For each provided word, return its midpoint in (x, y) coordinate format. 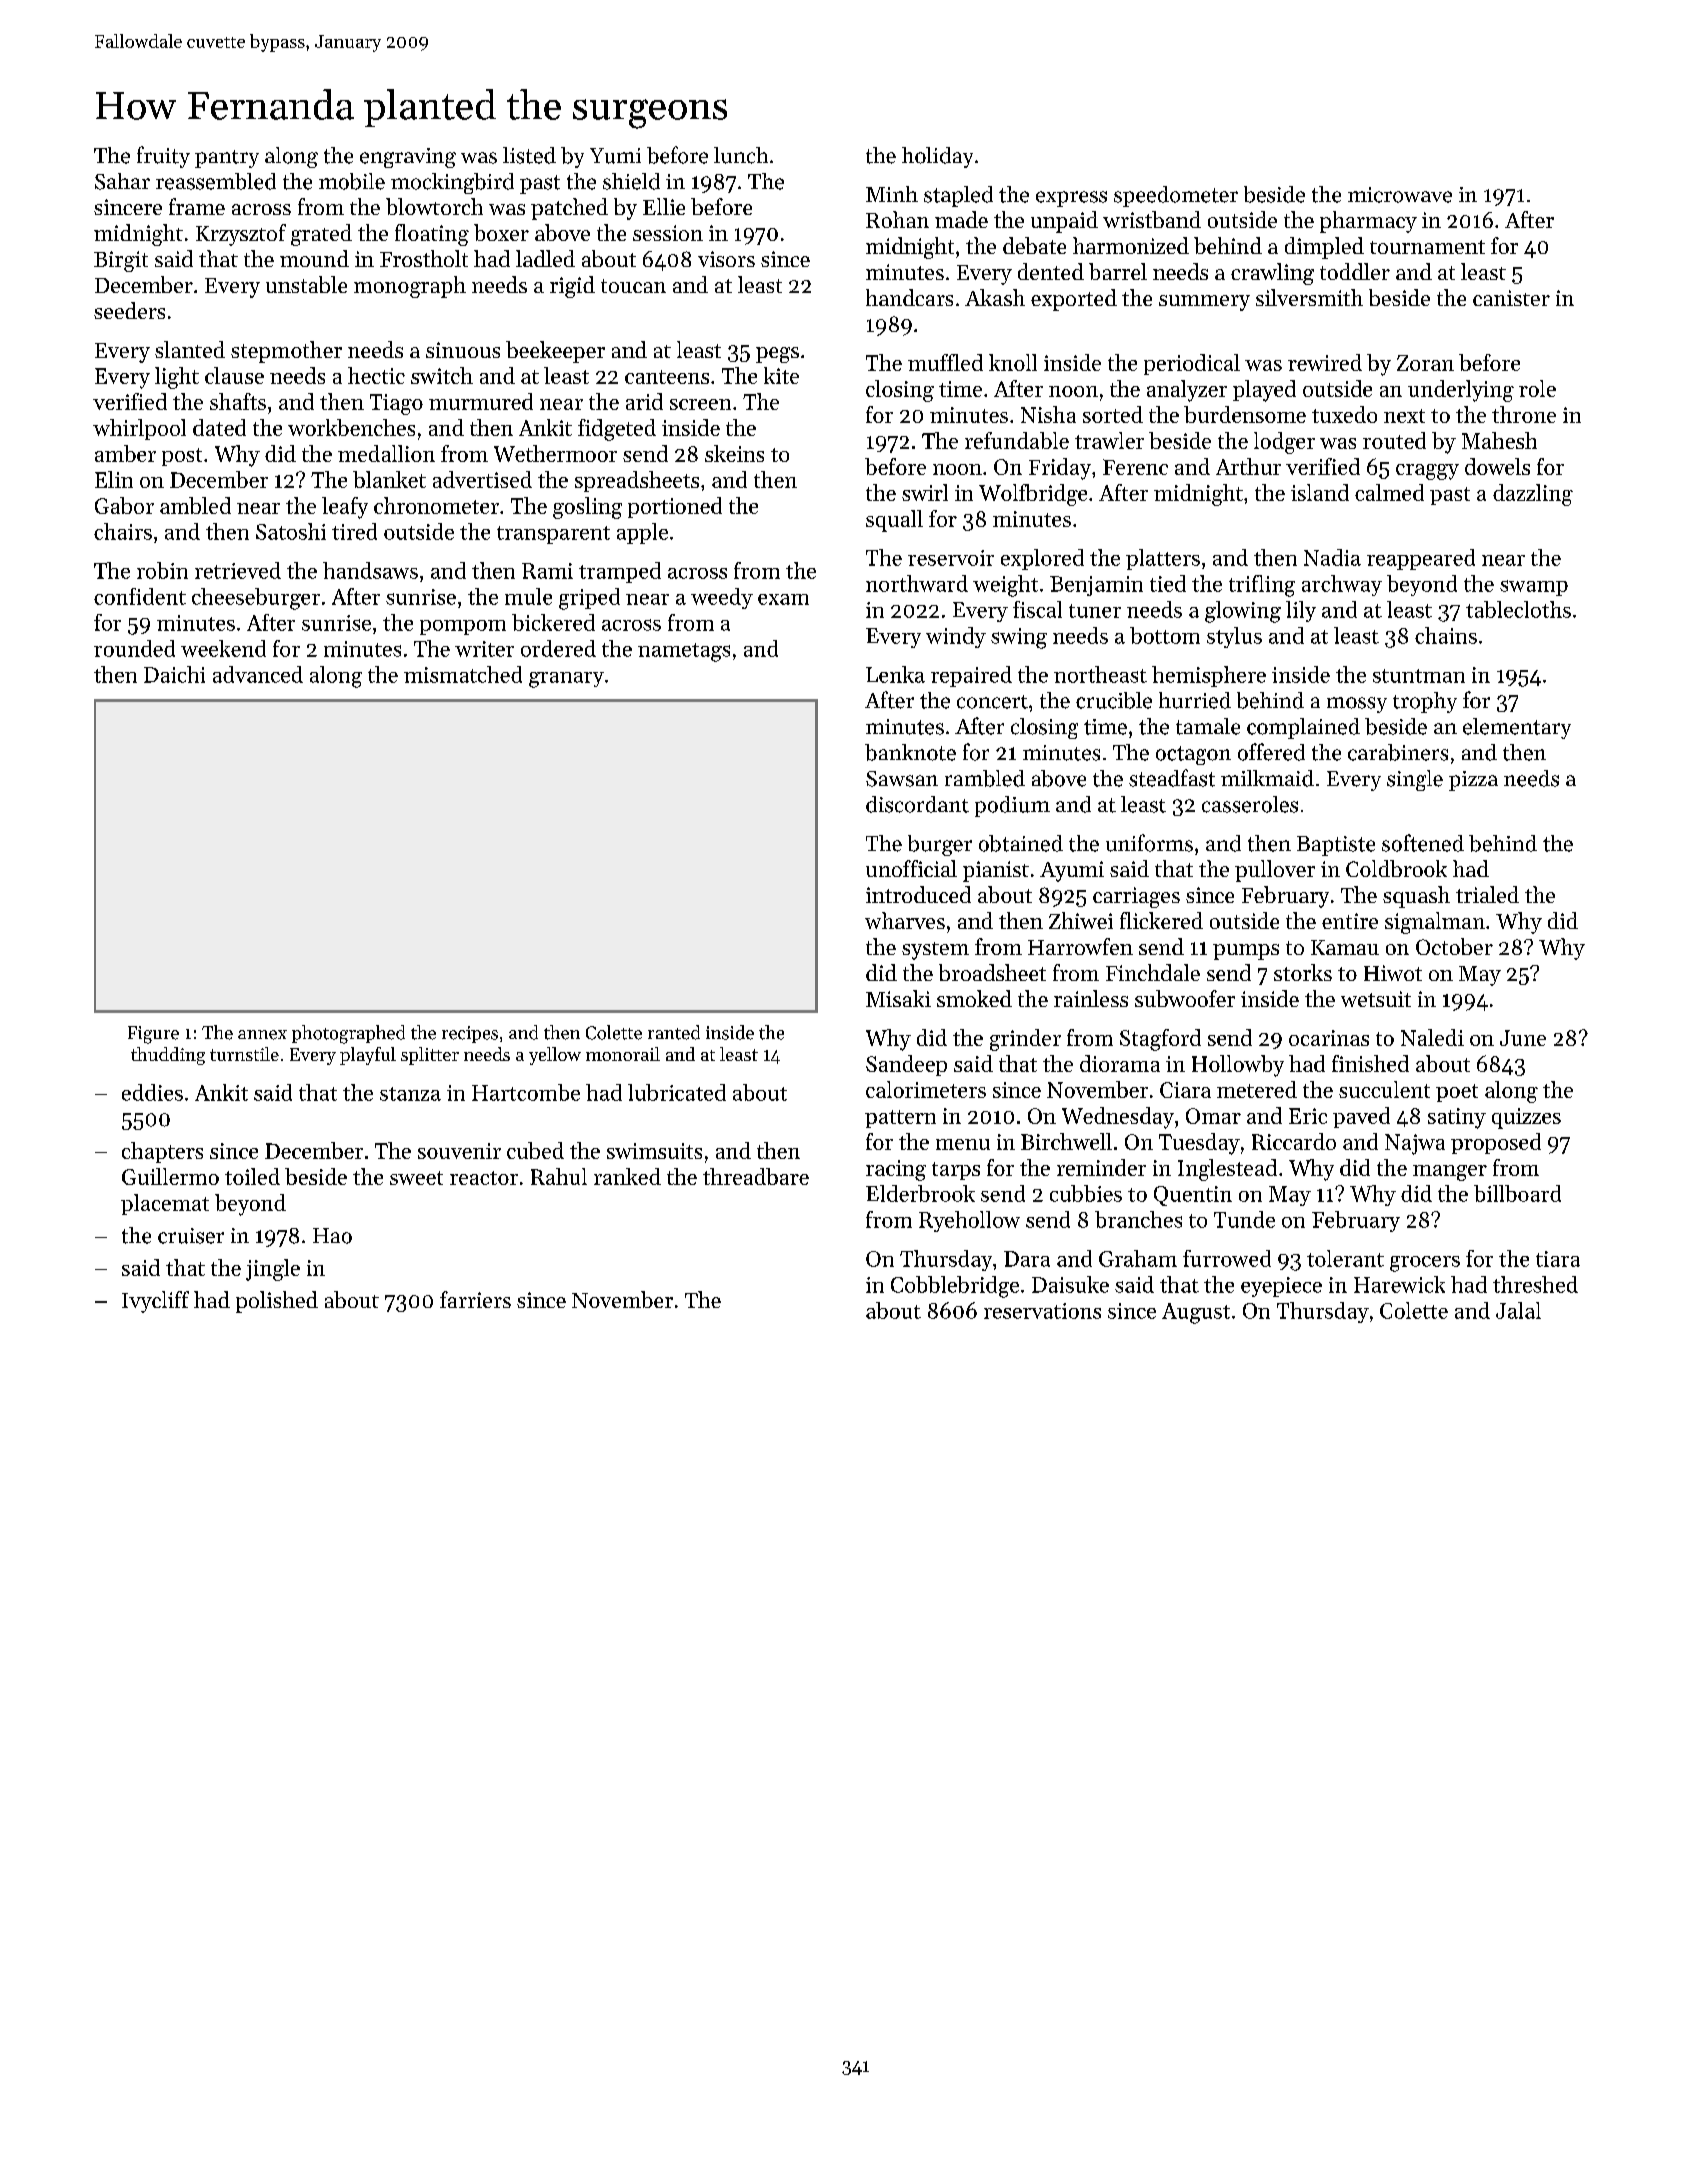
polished (277, 1302)
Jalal (1518, 1310)
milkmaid (1267, 778)
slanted (190, 349)
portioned (675, 507)
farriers (475, 1299)
